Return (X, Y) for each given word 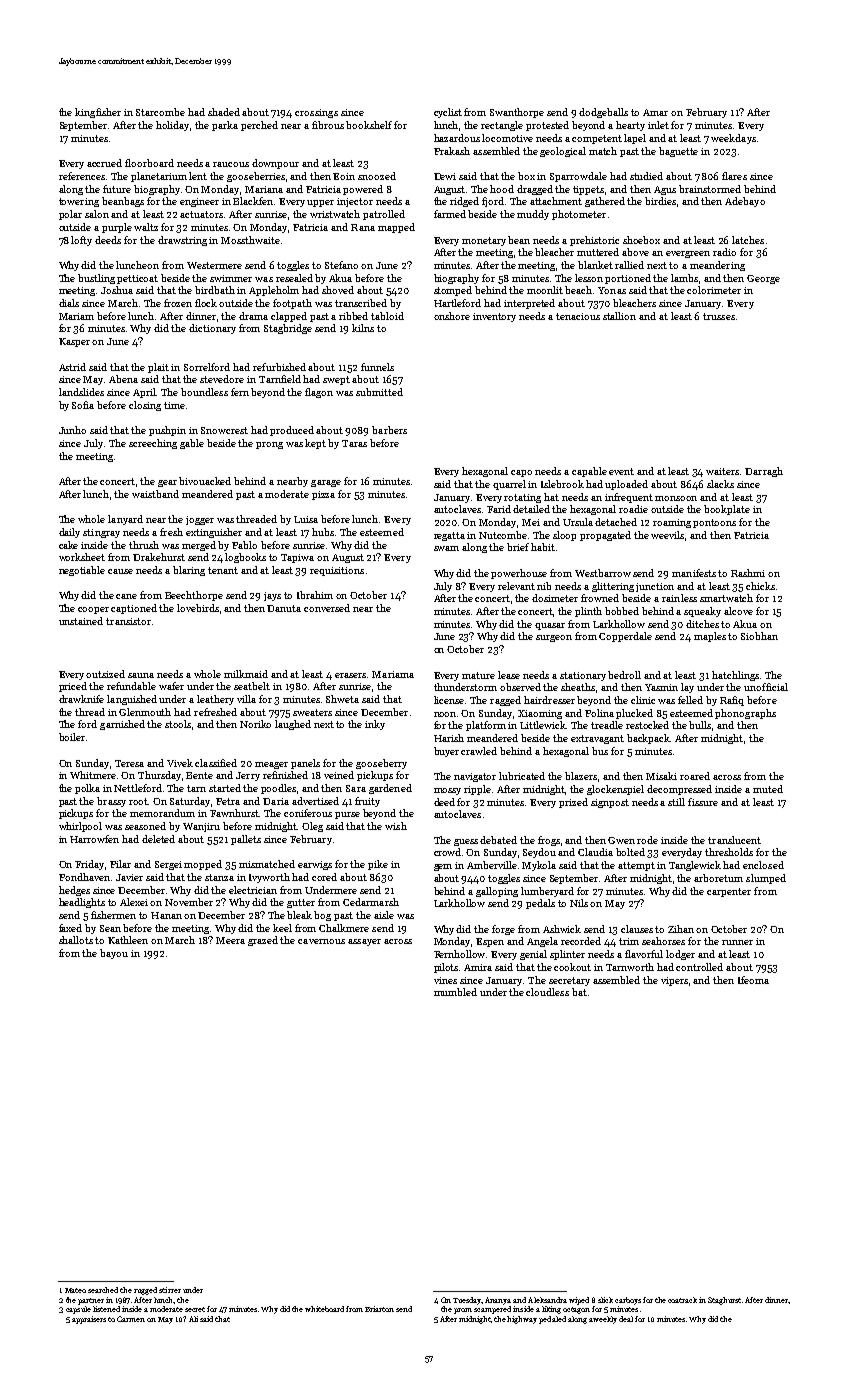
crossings (316, 113)
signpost (610, 803)
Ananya (498, 1301)
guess (466, 842)
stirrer (170, 1290)
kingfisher (98, 113)
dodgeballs (603, 113)
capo (521, 473)
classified (216, 763)
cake (68, 545)
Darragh (764, 472)
